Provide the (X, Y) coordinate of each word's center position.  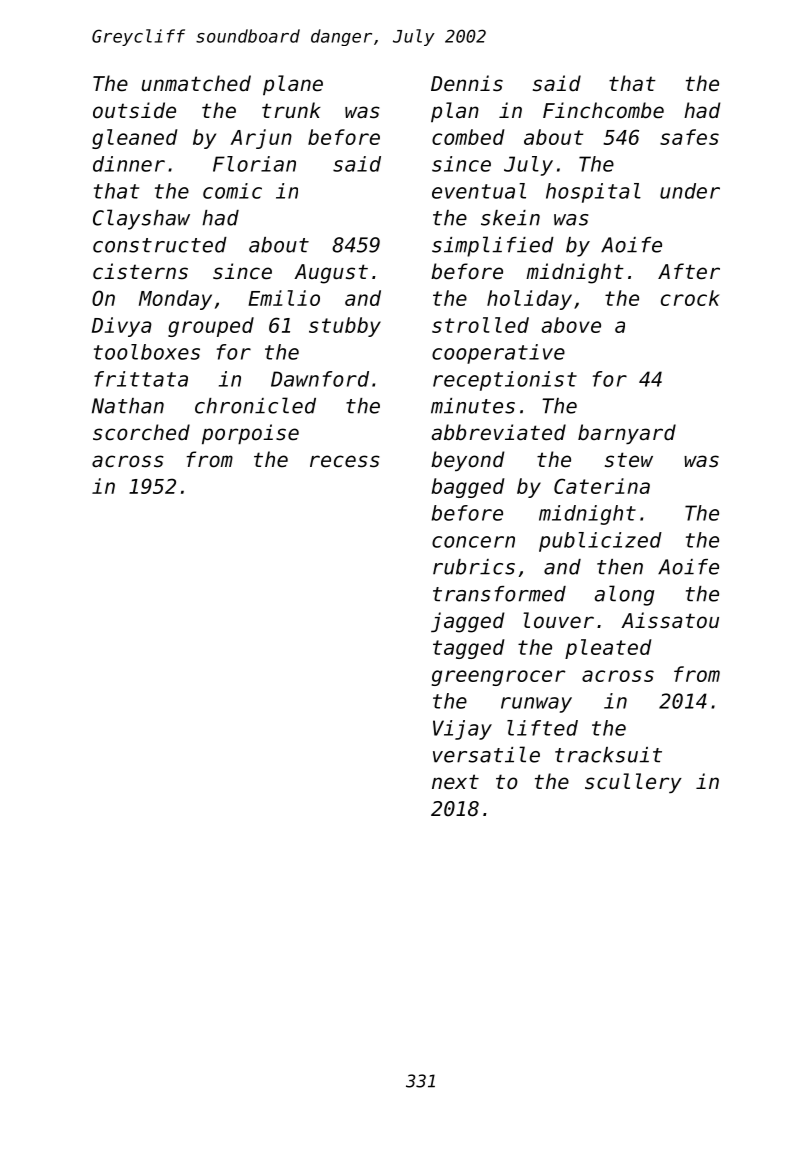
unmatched (196, 83)
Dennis (467, 83)
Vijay (462, 730)
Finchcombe (603, 110)
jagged (468, 622)
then (620, 567)
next (455, 782)
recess (345, 461)
